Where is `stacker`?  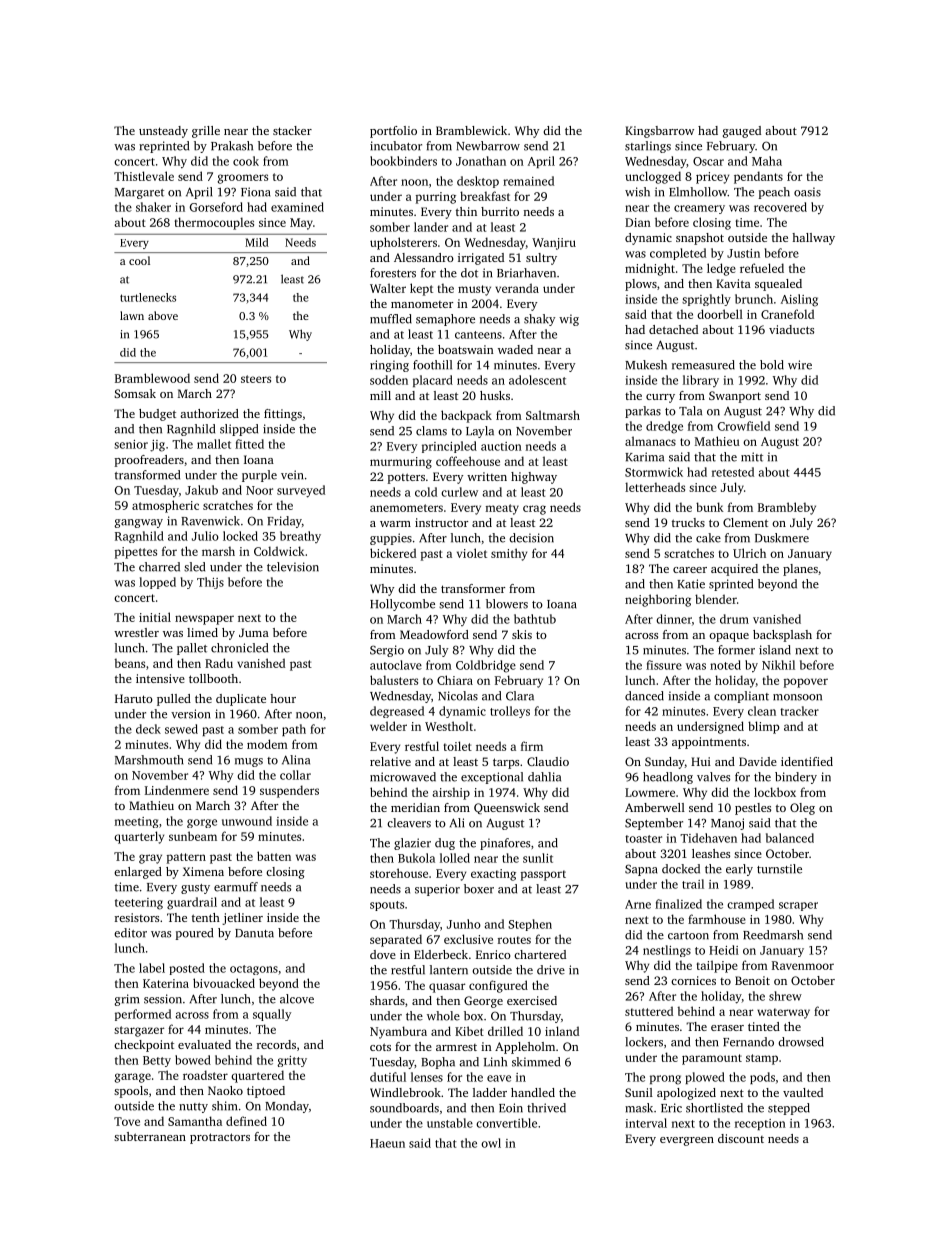 stacker is located at coordinates (292, 130).
